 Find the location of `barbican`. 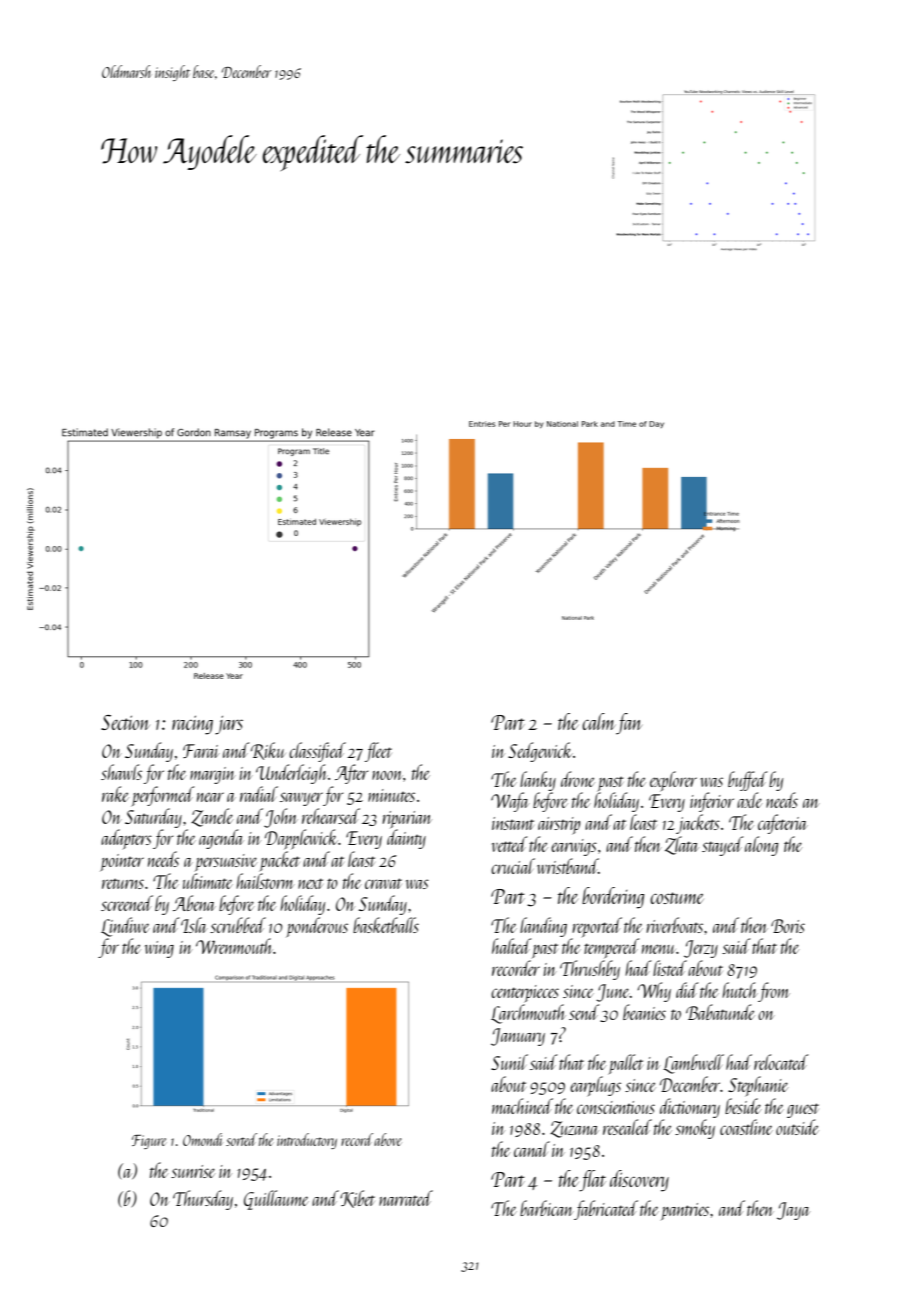

barbican is located at coordinates (546, 1208).
